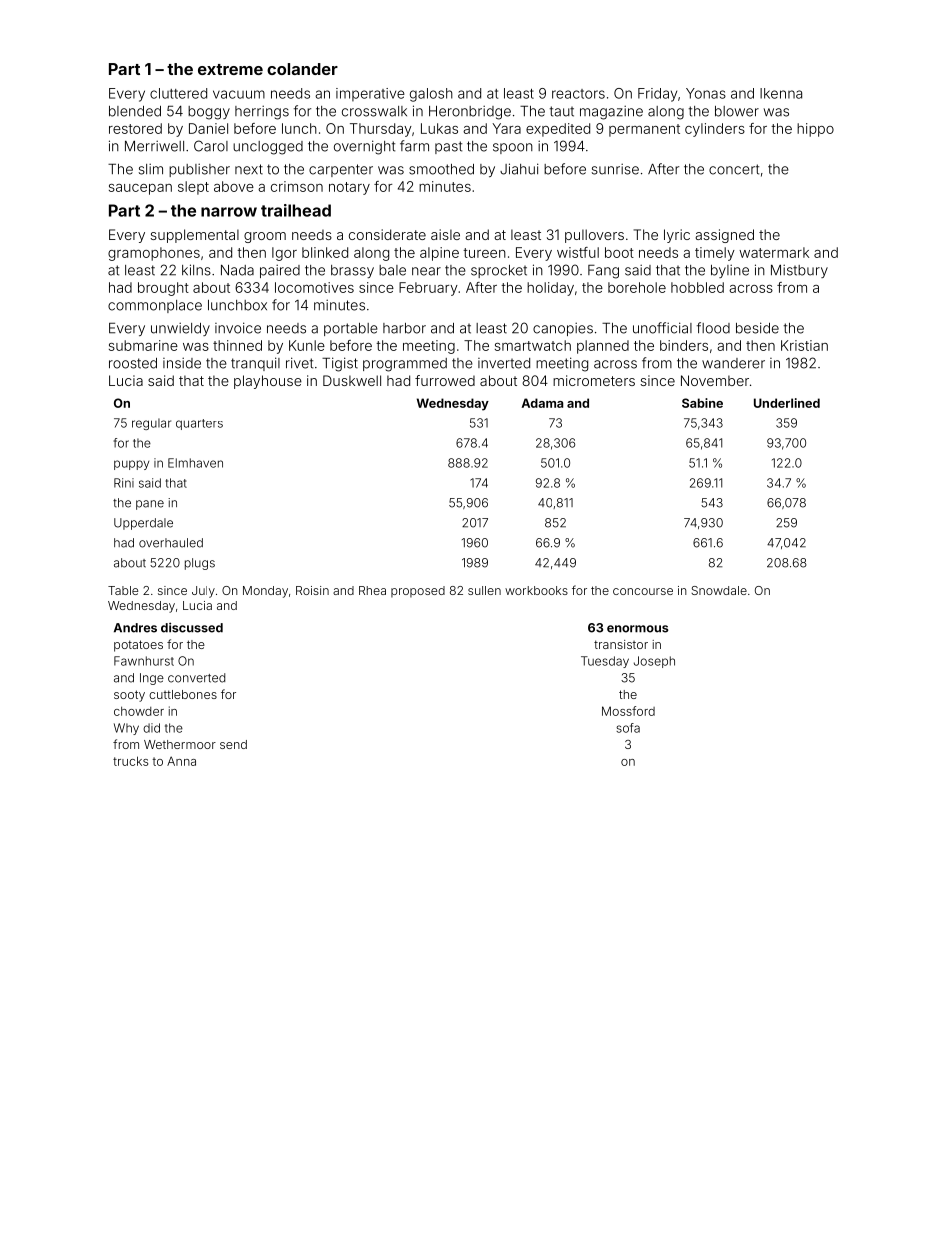  Describe the element at coordinates (233, 744) in the image. I see `send` at that location.
